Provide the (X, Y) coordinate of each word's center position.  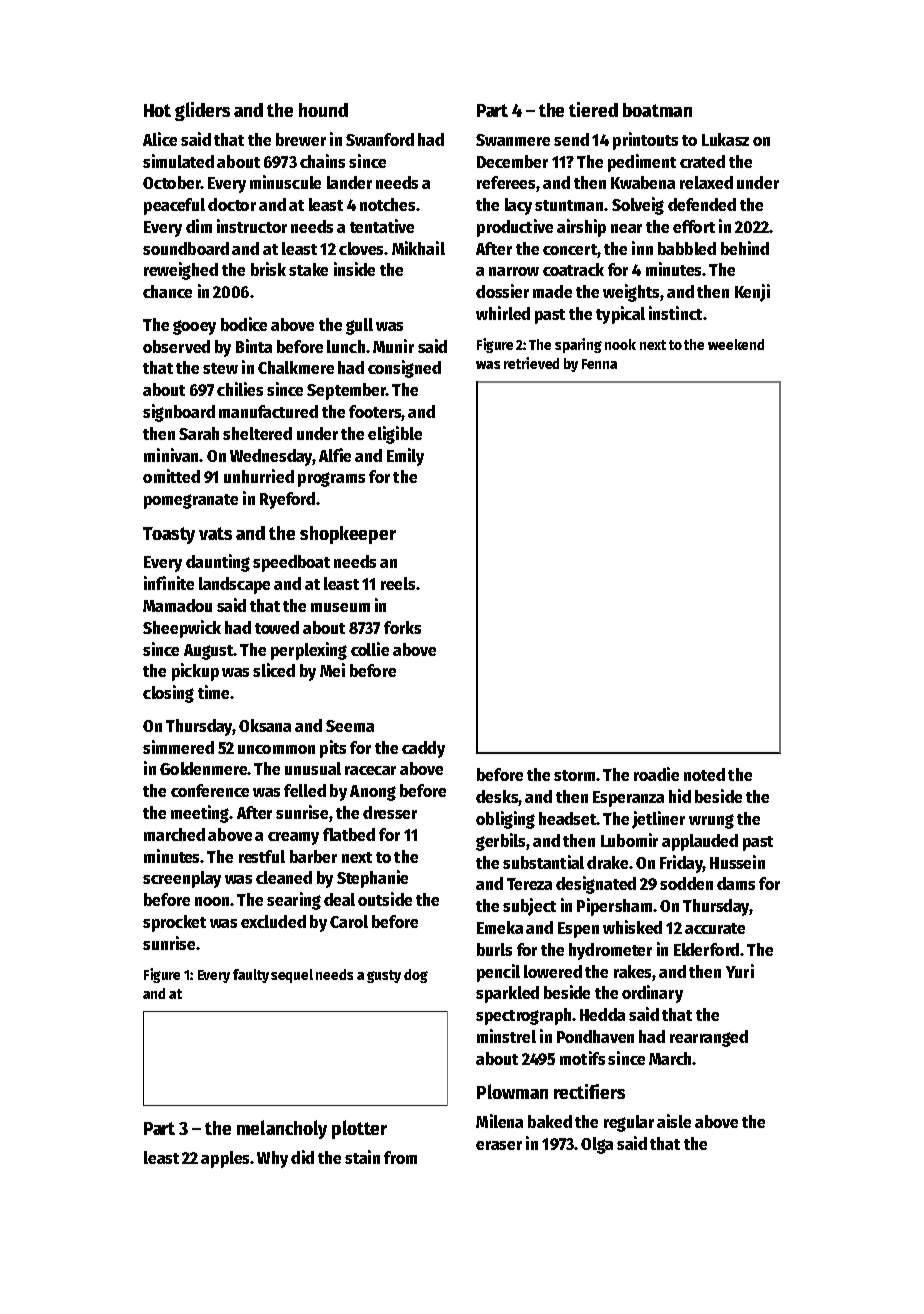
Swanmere (513, 140)
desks (497, 798)
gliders (202, 111)
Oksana (265, 725)
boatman (657, 110)
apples (225, 1159)
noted (704, 774)
